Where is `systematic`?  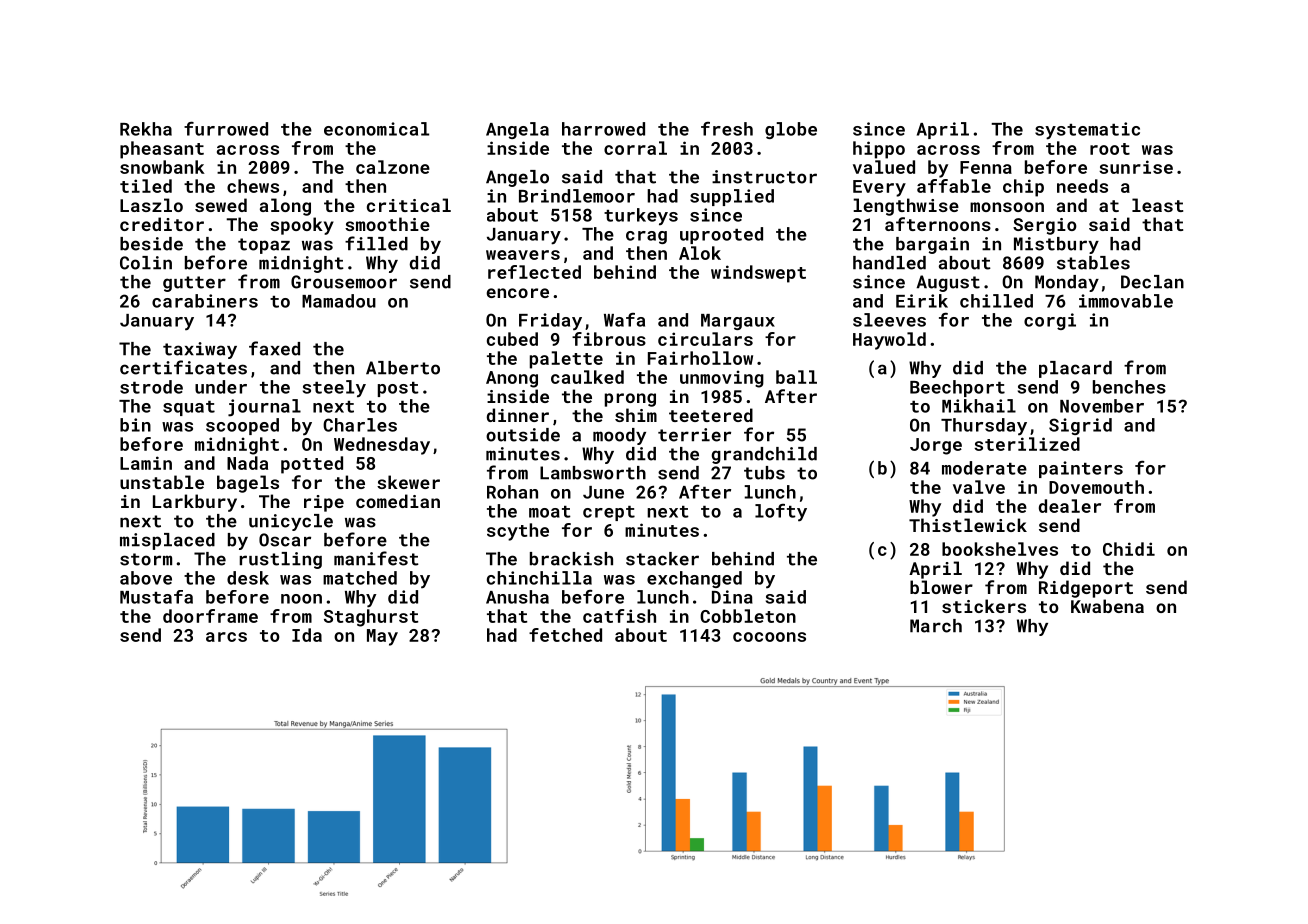 systematic is located at coordinates (1087, 131).
